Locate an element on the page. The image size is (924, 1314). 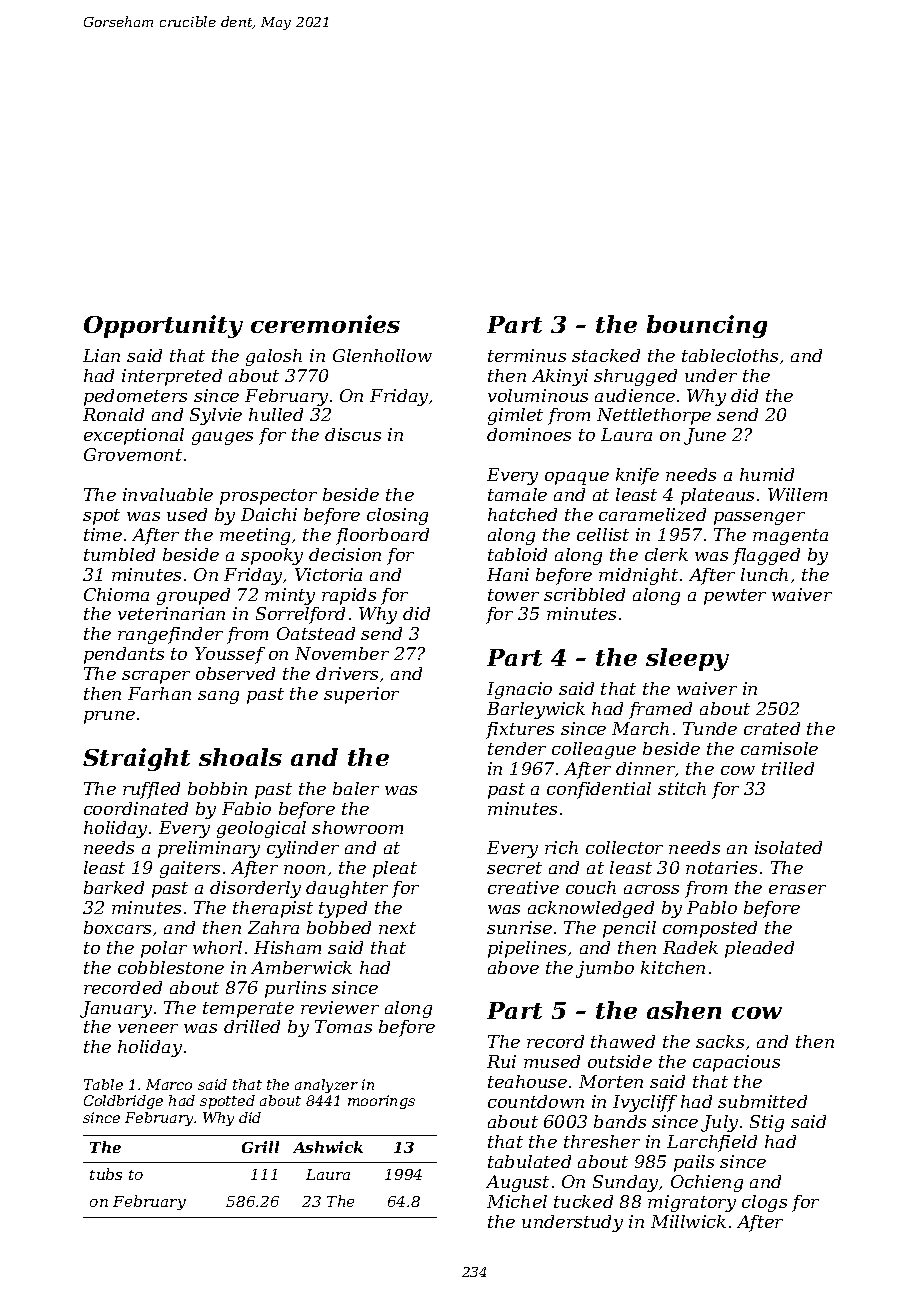
gimlet is located at coordinates (515, 416).
